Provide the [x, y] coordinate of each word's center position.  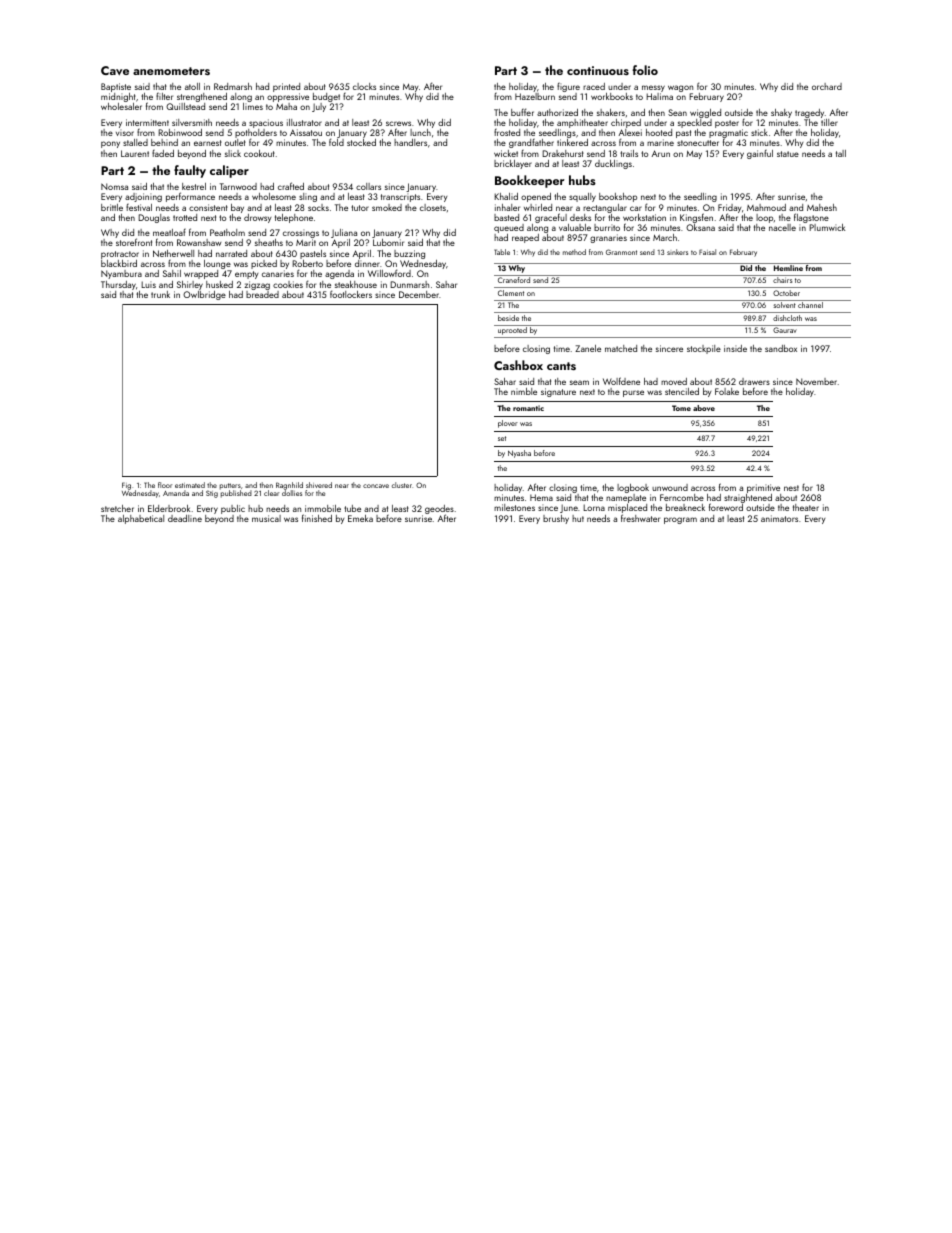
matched [621, 348]
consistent [208, 207]
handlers [410, 142]
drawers [754, 381]
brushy [556, 519]
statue [788, 154]
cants [561, 366]
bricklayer [513, 164]
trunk [160, 294]
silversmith [192, 122]
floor [165, 485]
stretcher [117, 508]
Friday [729, 208]
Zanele [588, 348]
